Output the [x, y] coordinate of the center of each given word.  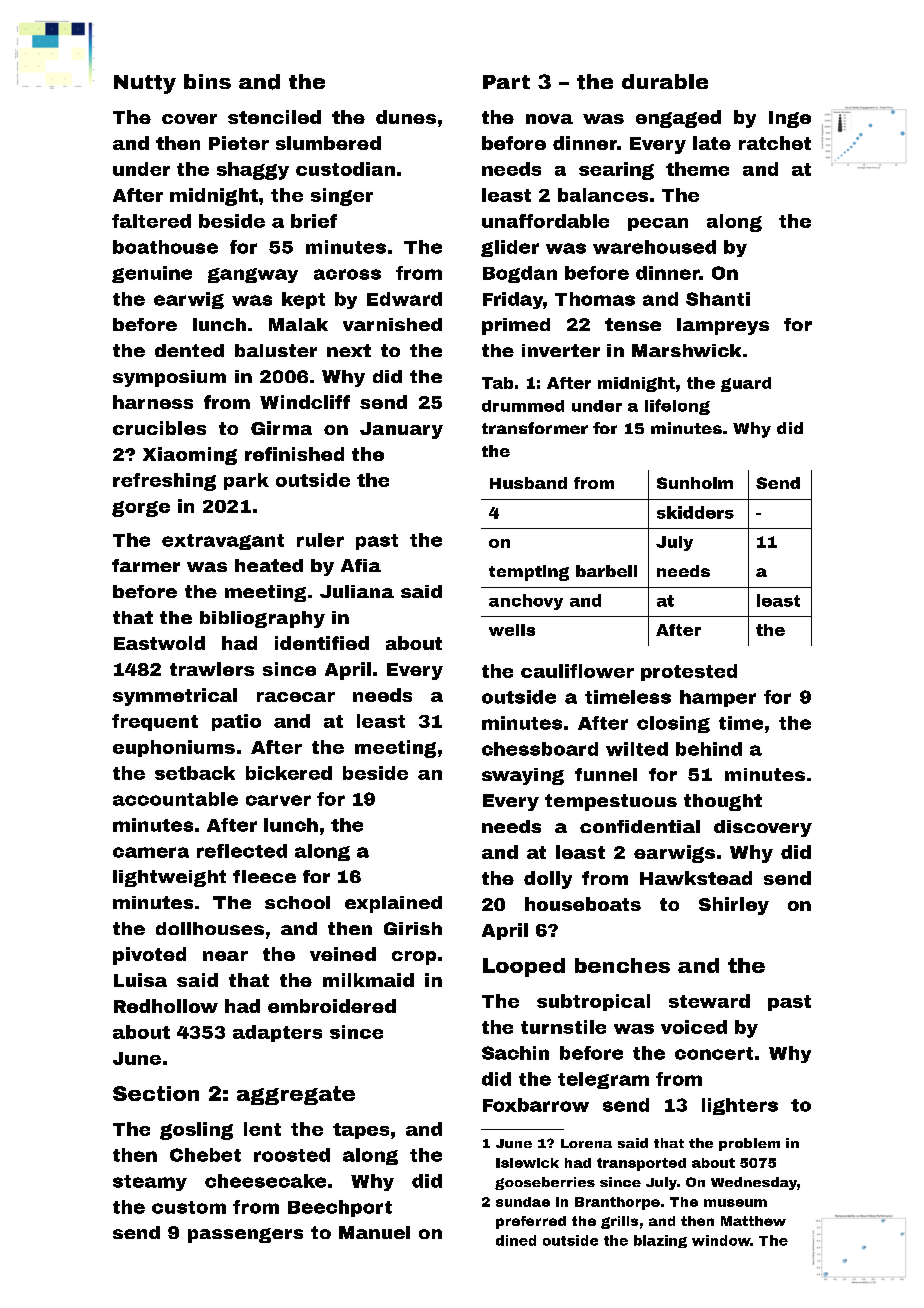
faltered [151, 221]
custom [189, 1207]
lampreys [723, 326]
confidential [640, 826]
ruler [320, 540]
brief [314, 221]
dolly [548, 880]
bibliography [262, 619]
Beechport [340, 1208]
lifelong [677, 407]
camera [151, 852]
